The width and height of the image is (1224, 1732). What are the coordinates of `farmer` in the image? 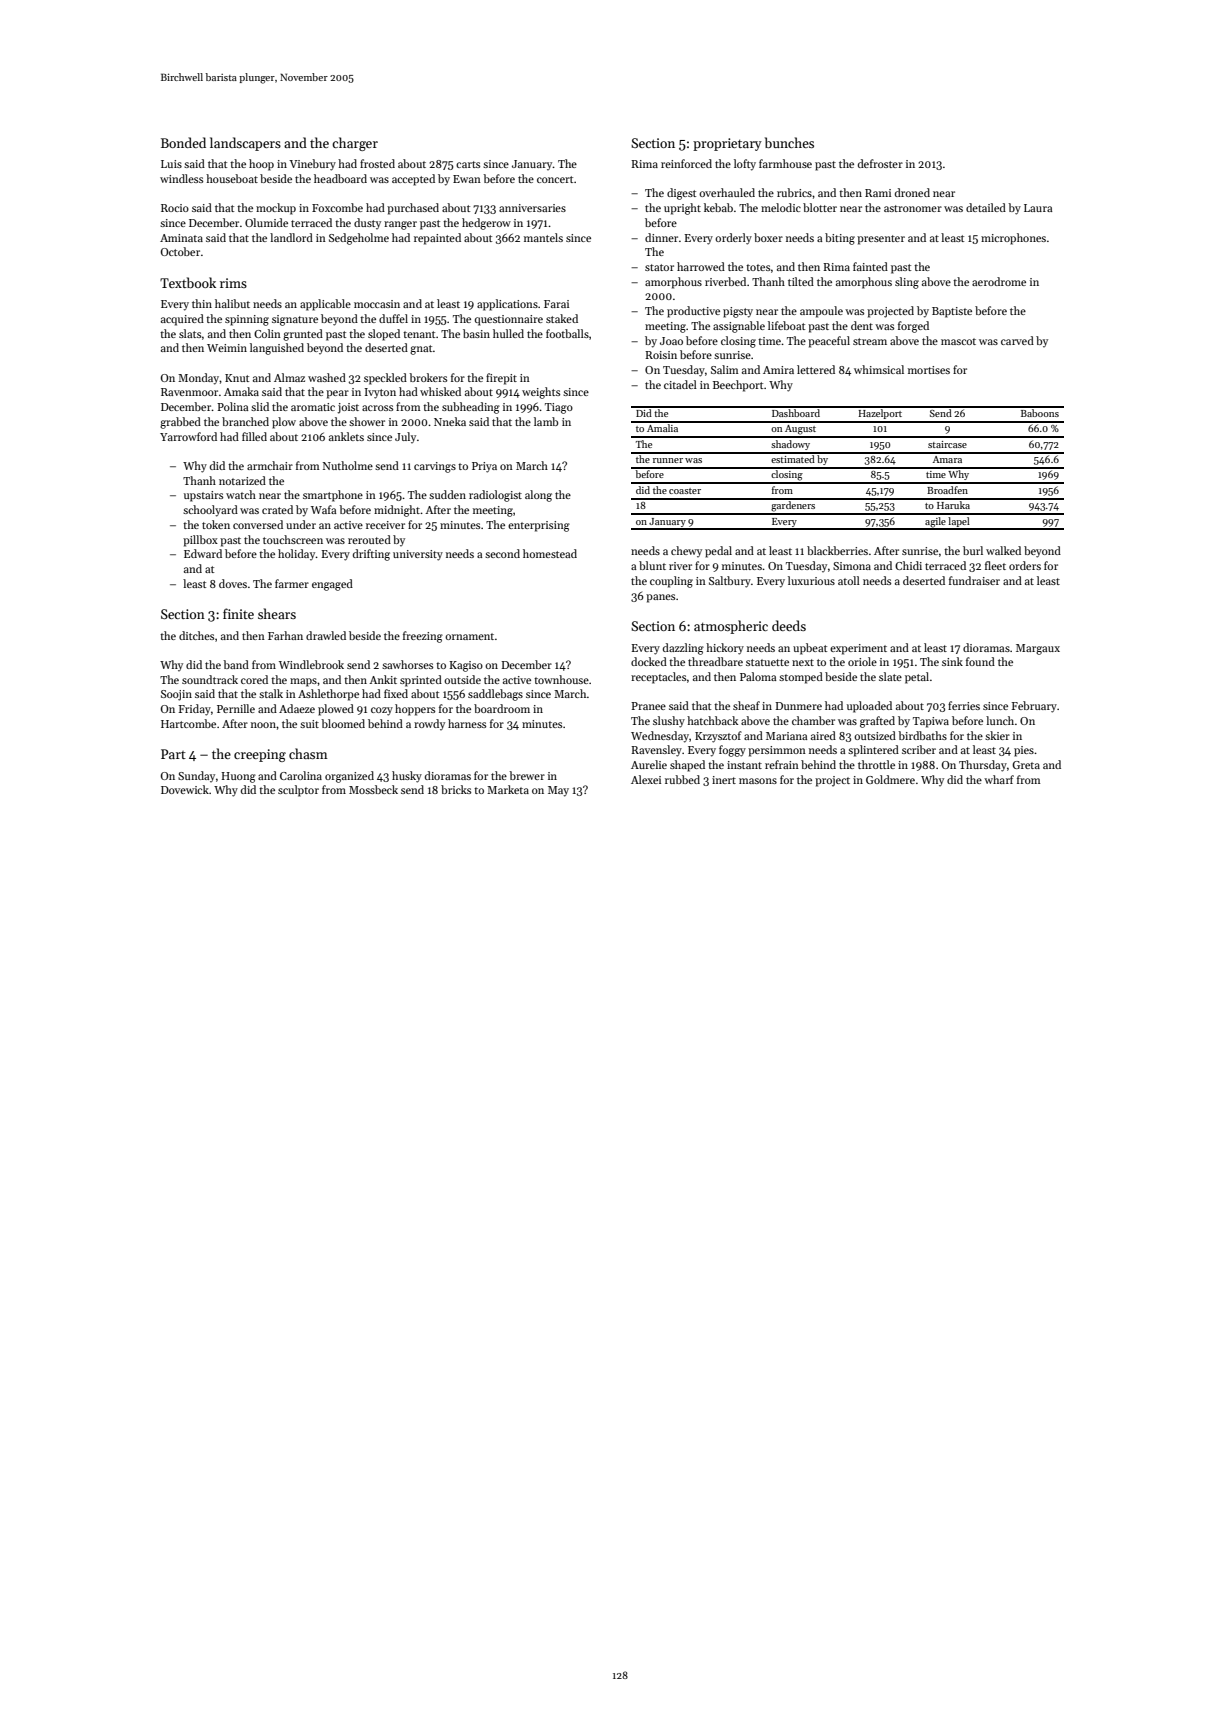 It's located at (292, 583).
